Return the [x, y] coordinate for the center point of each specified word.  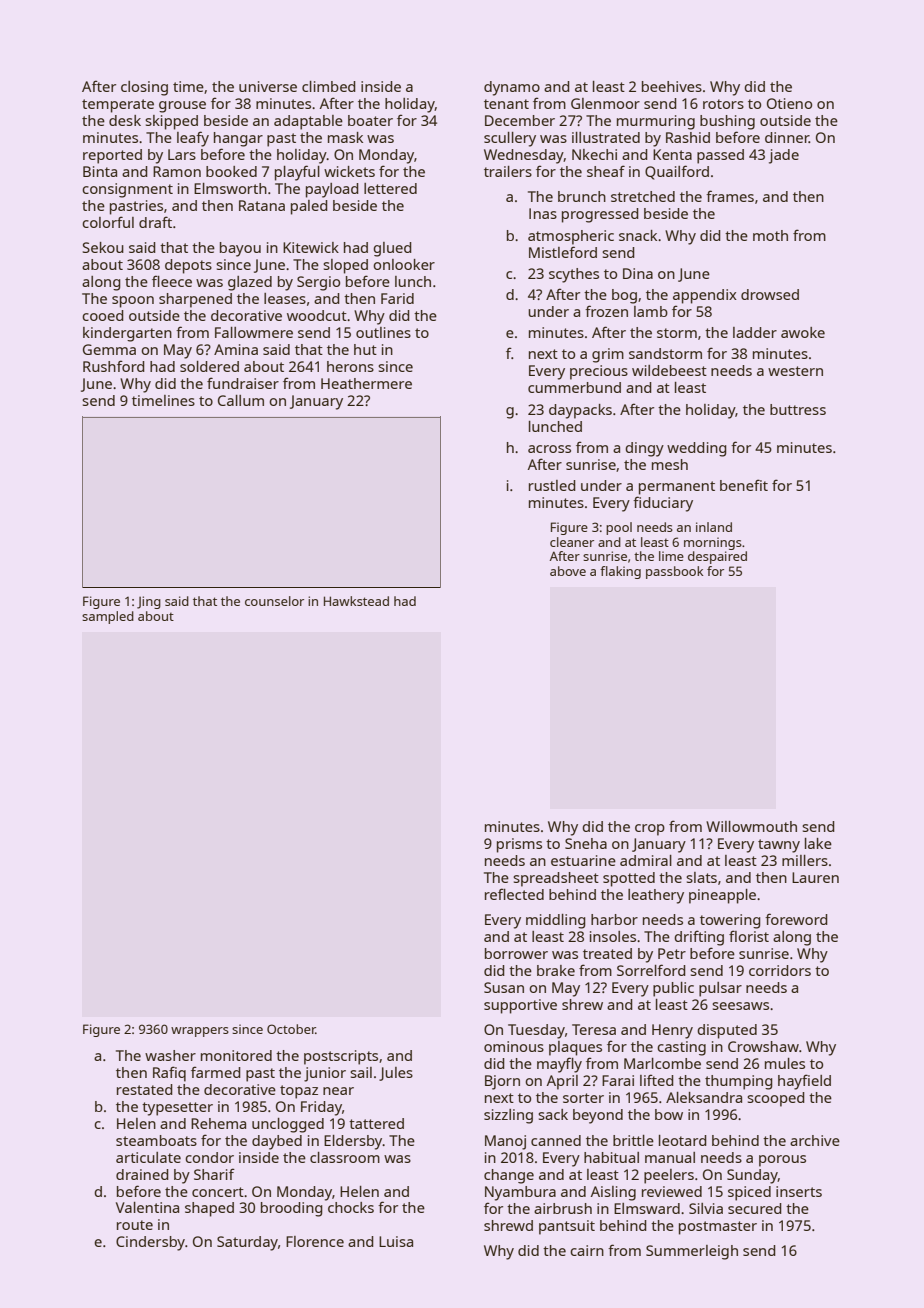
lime [671, 556]
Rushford [113, 366]
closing [144, 88]
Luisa [396, 1241]
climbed [328, 86]
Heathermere [366, 383]
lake [818, 843]
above [568, 571]
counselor [274, 601]
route [135, 1225]
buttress [798, 409]
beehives [672, 86]
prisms [519, 845]
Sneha [586, 843]
